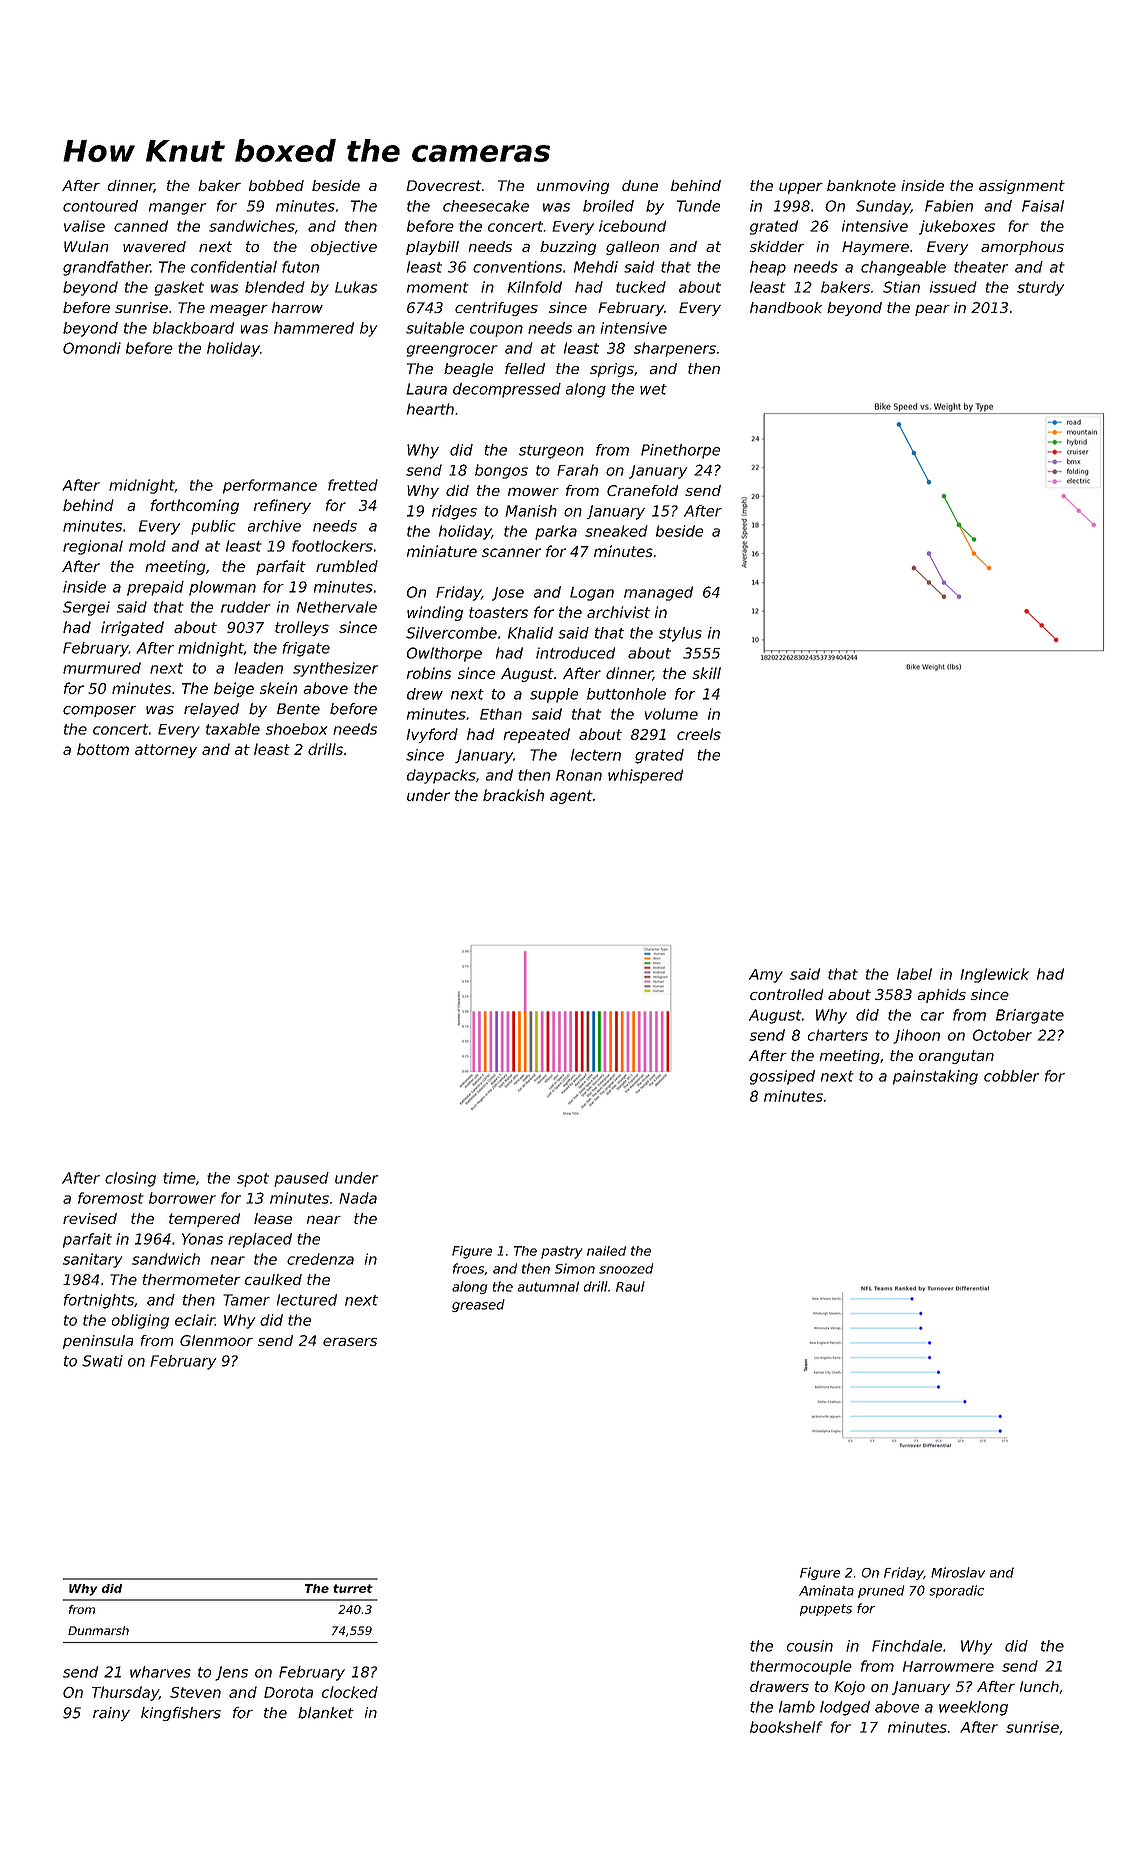 Image resolution: width=1127 pixels, height=1856 pixels. What do you see at coordinates (100, 206) in the image?
I see `contoured` at bounding box center [100, 206].
